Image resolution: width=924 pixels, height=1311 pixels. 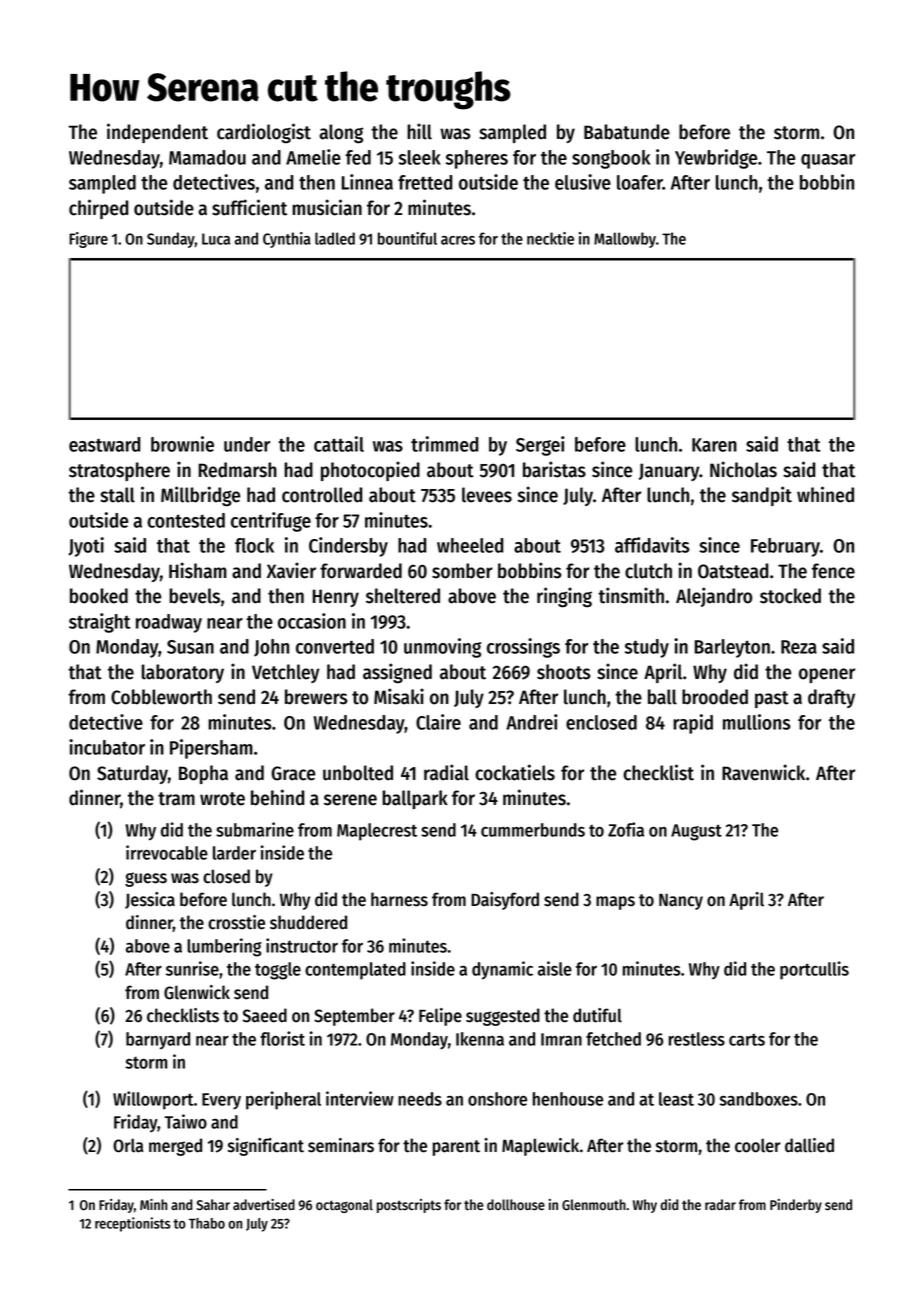 What do you see at coordinates (533, 830) in the screenshot?
I see `cummerbunds` at bounding box center [533, 830].
